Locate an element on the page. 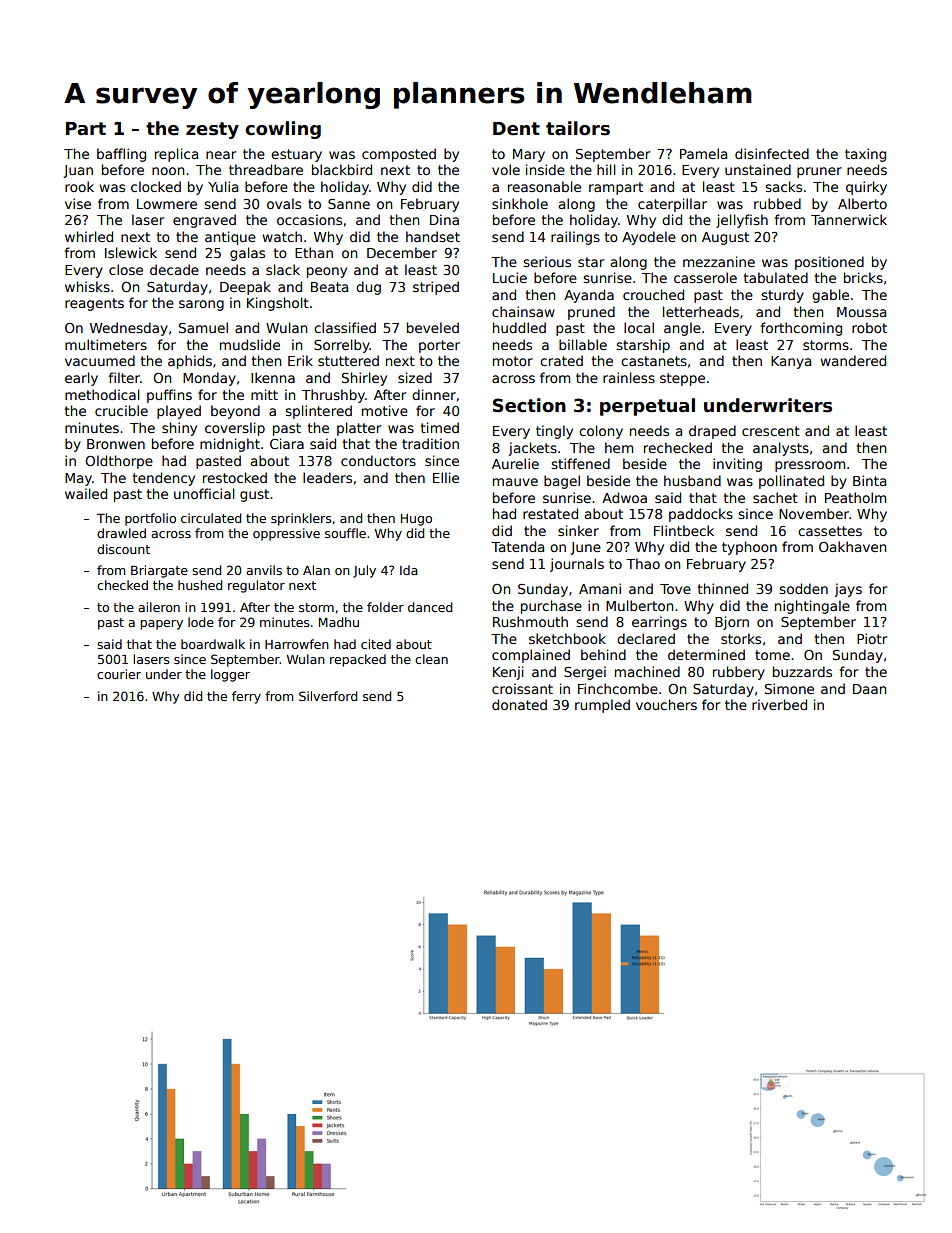 The width and height of the image is (952, 1233). taxing is located at coordinates (865, 155).
